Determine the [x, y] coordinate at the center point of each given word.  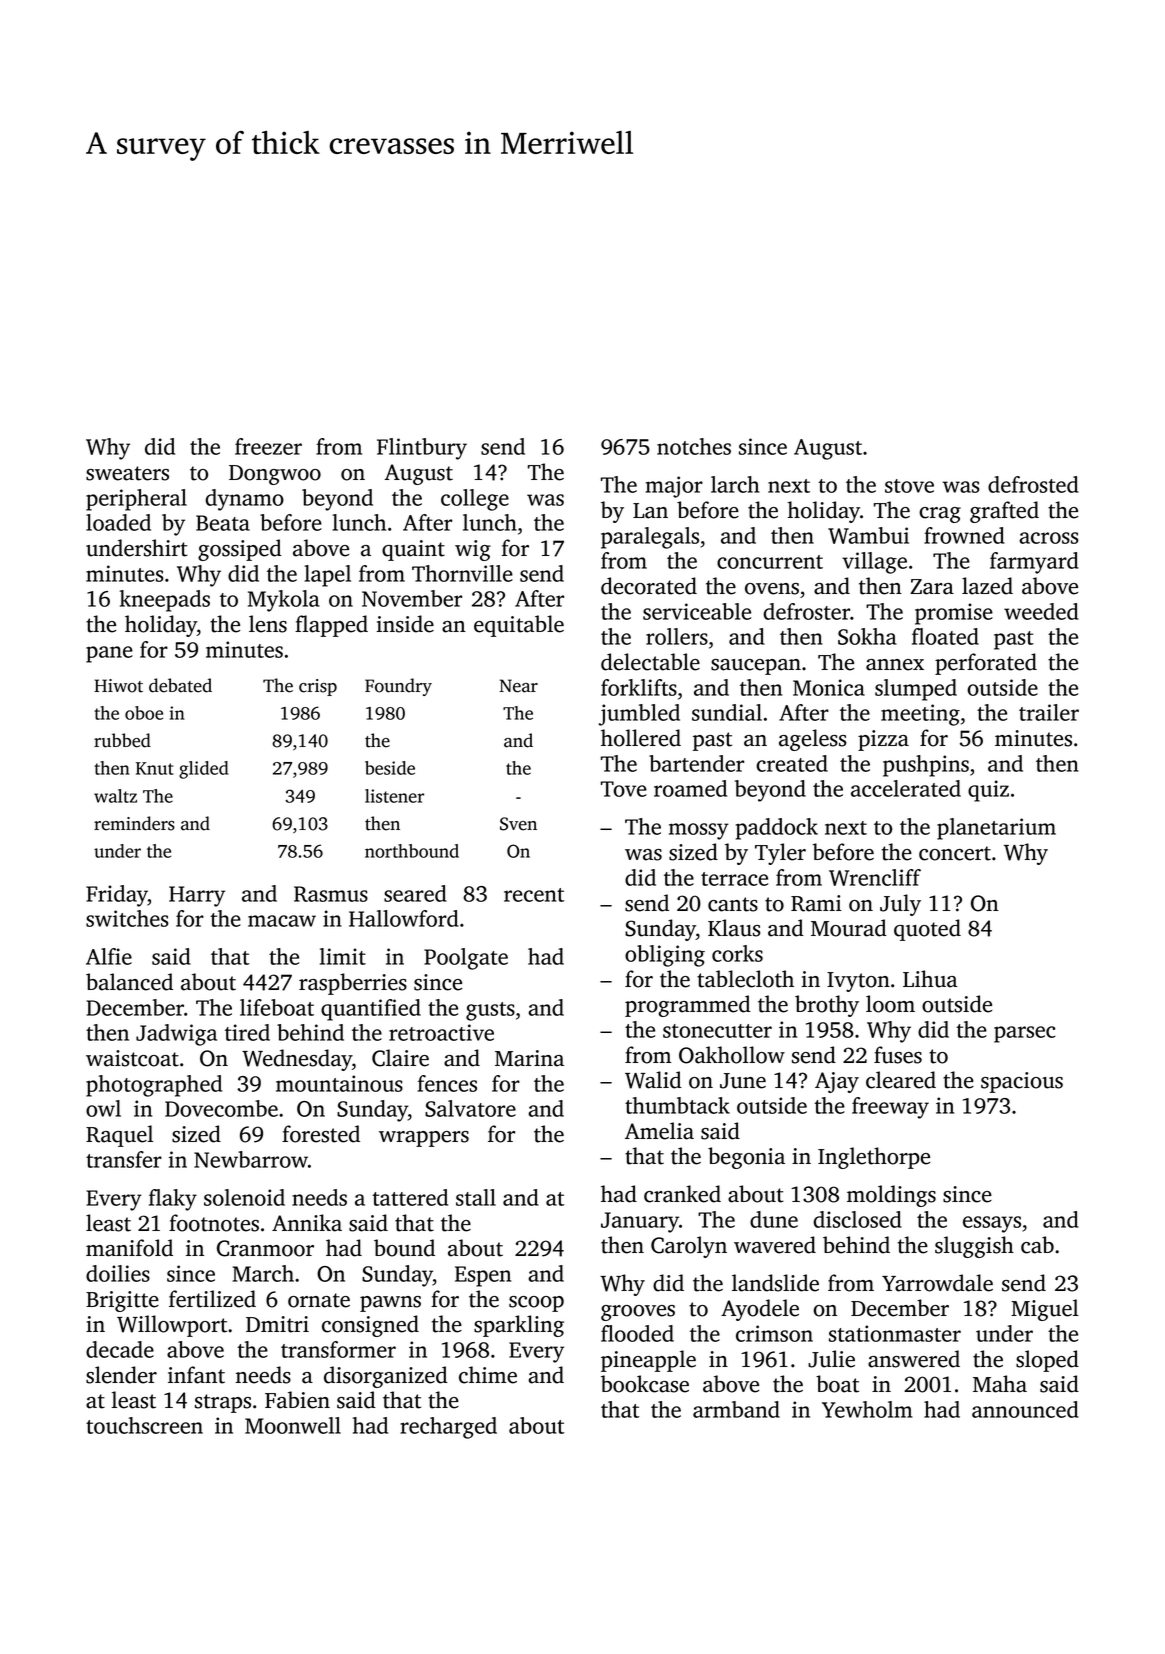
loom [890, 1004]
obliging [665, 956]
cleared [901, 1080]
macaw [282, 921]
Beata [223, 523]
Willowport [172, 1326]
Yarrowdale [937, 1283]
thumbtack [677, 1105]
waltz [115, 796]
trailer [1049, 712]
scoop [536, 1304]
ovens [772, 589]
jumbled [639, 715]
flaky [173, 1200]
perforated [986, 664]
